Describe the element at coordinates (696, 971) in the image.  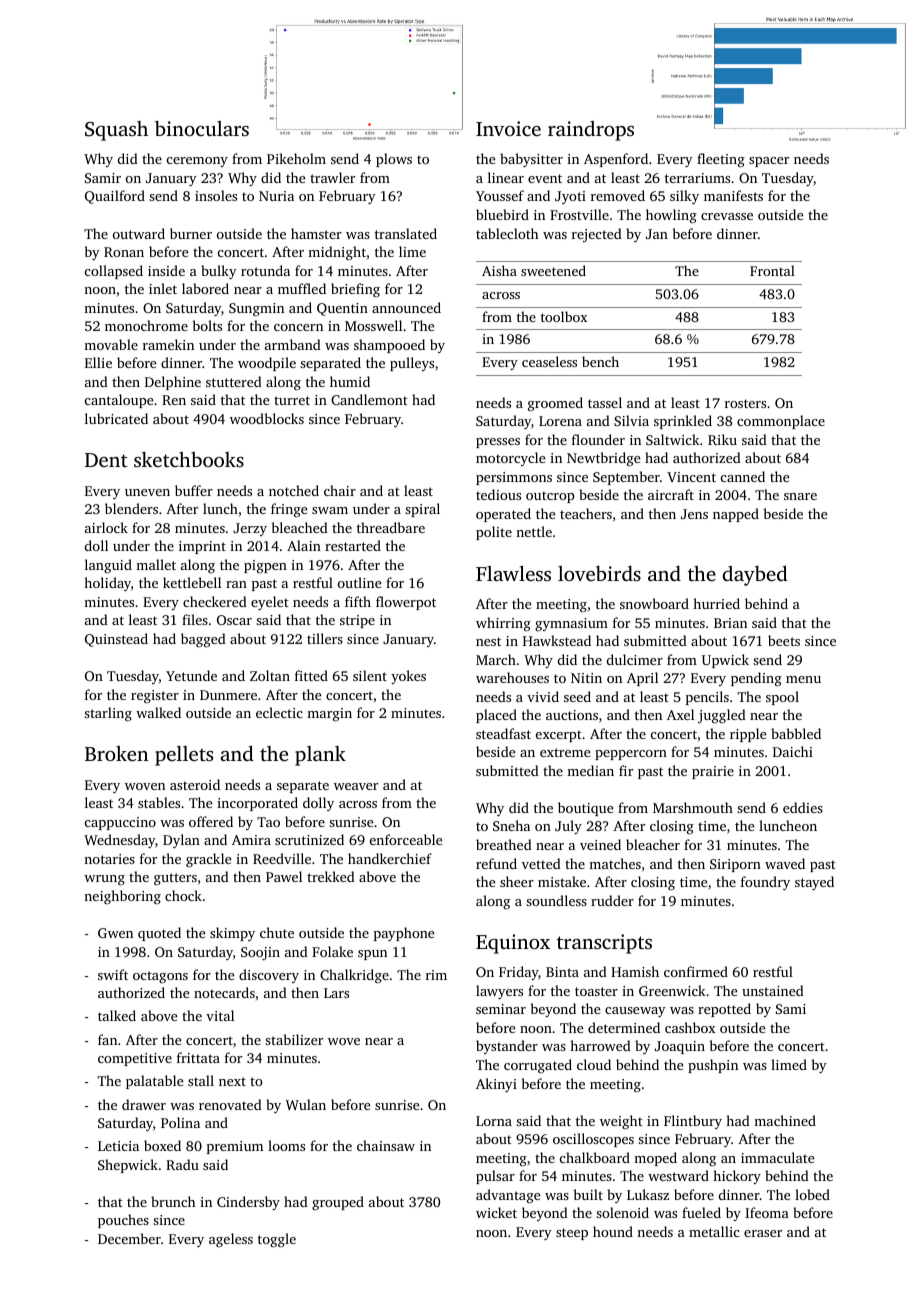
I see `confirmed` at that location.
